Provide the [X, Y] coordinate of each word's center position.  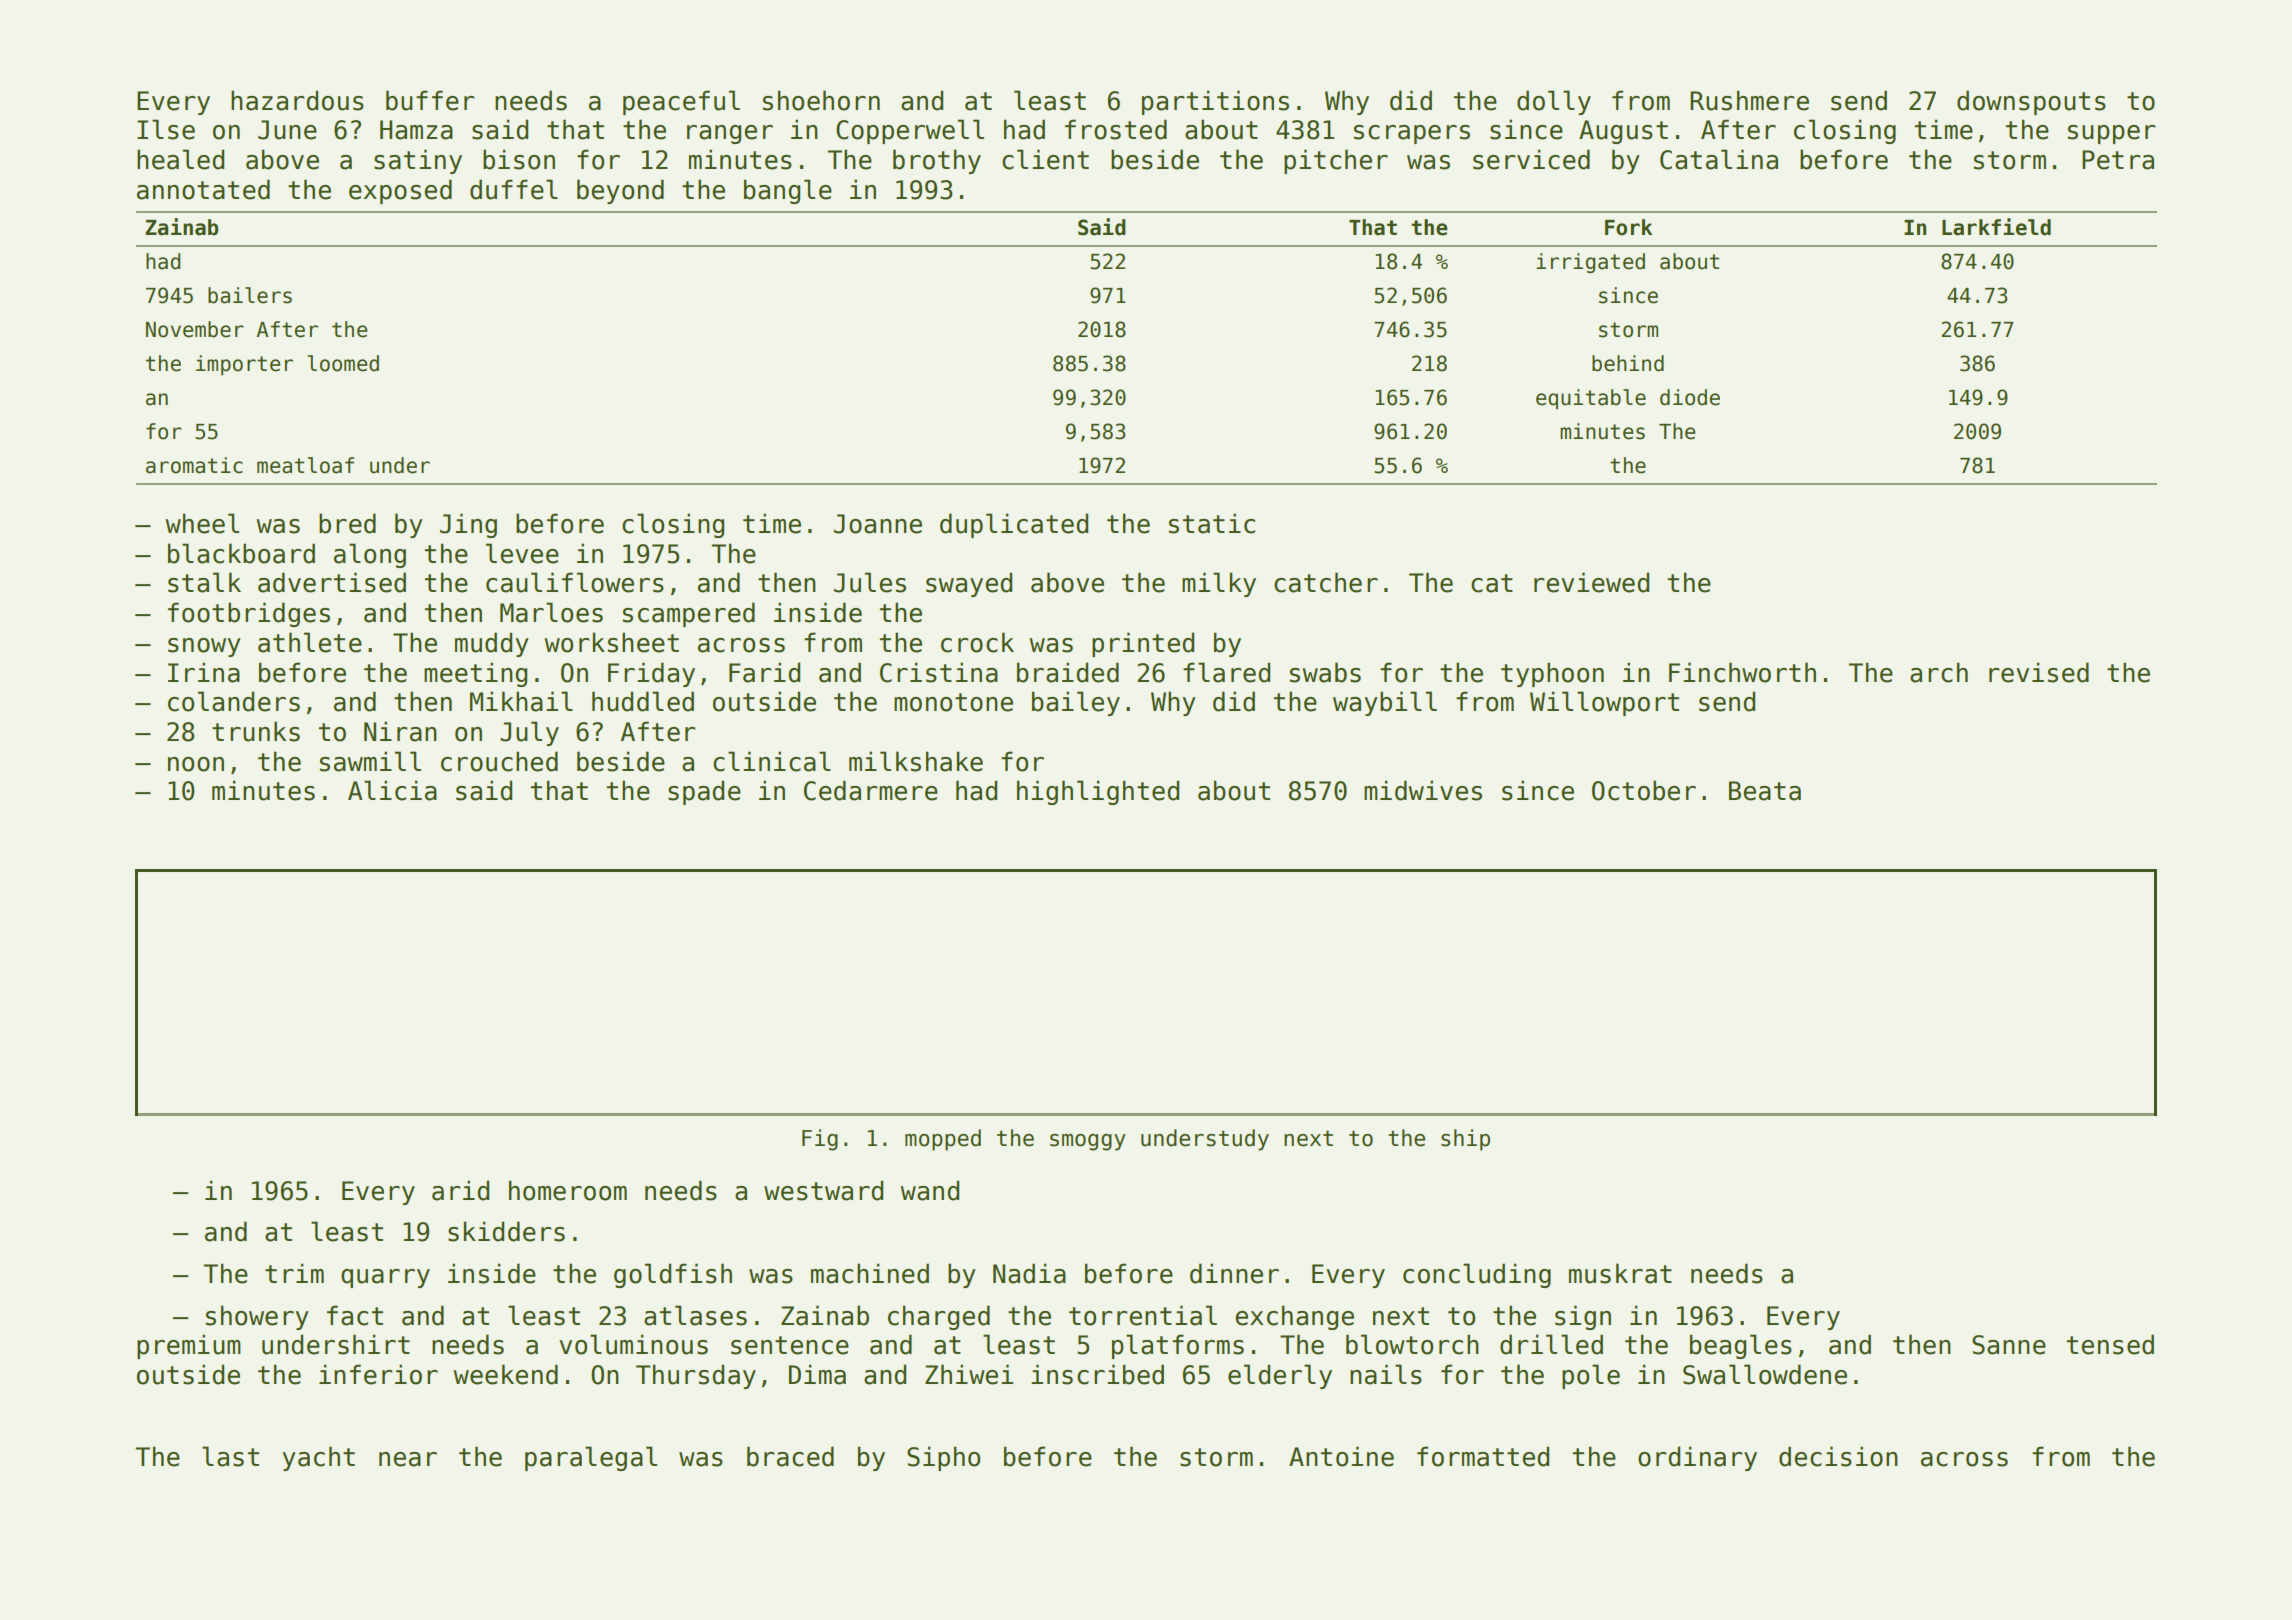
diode [1690, 397]
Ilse [166, 129]
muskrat [1620, 1273]
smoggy [1088, 1142]
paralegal [591, 1458]
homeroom [568, 1190]
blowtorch [1412, 1344]
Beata [1765, 791]
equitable [1591, 399]
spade [704, 792]
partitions [1215, 102]
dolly [1554, 102]
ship [1465, 1140]
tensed [2110, 1344]
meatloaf [305, 465]
